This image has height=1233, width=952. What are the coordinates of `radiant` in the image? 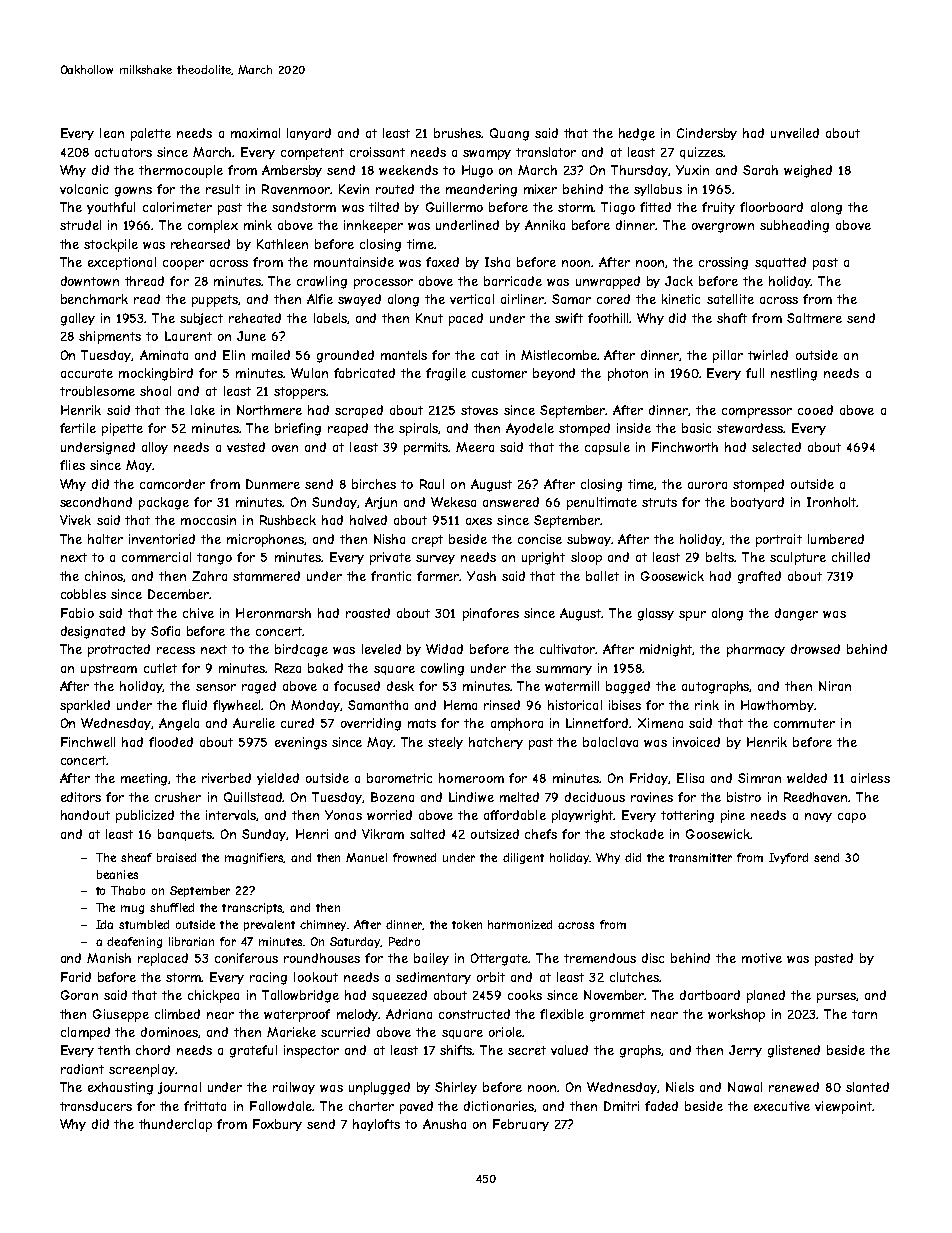 It's located at (82, 1069).
